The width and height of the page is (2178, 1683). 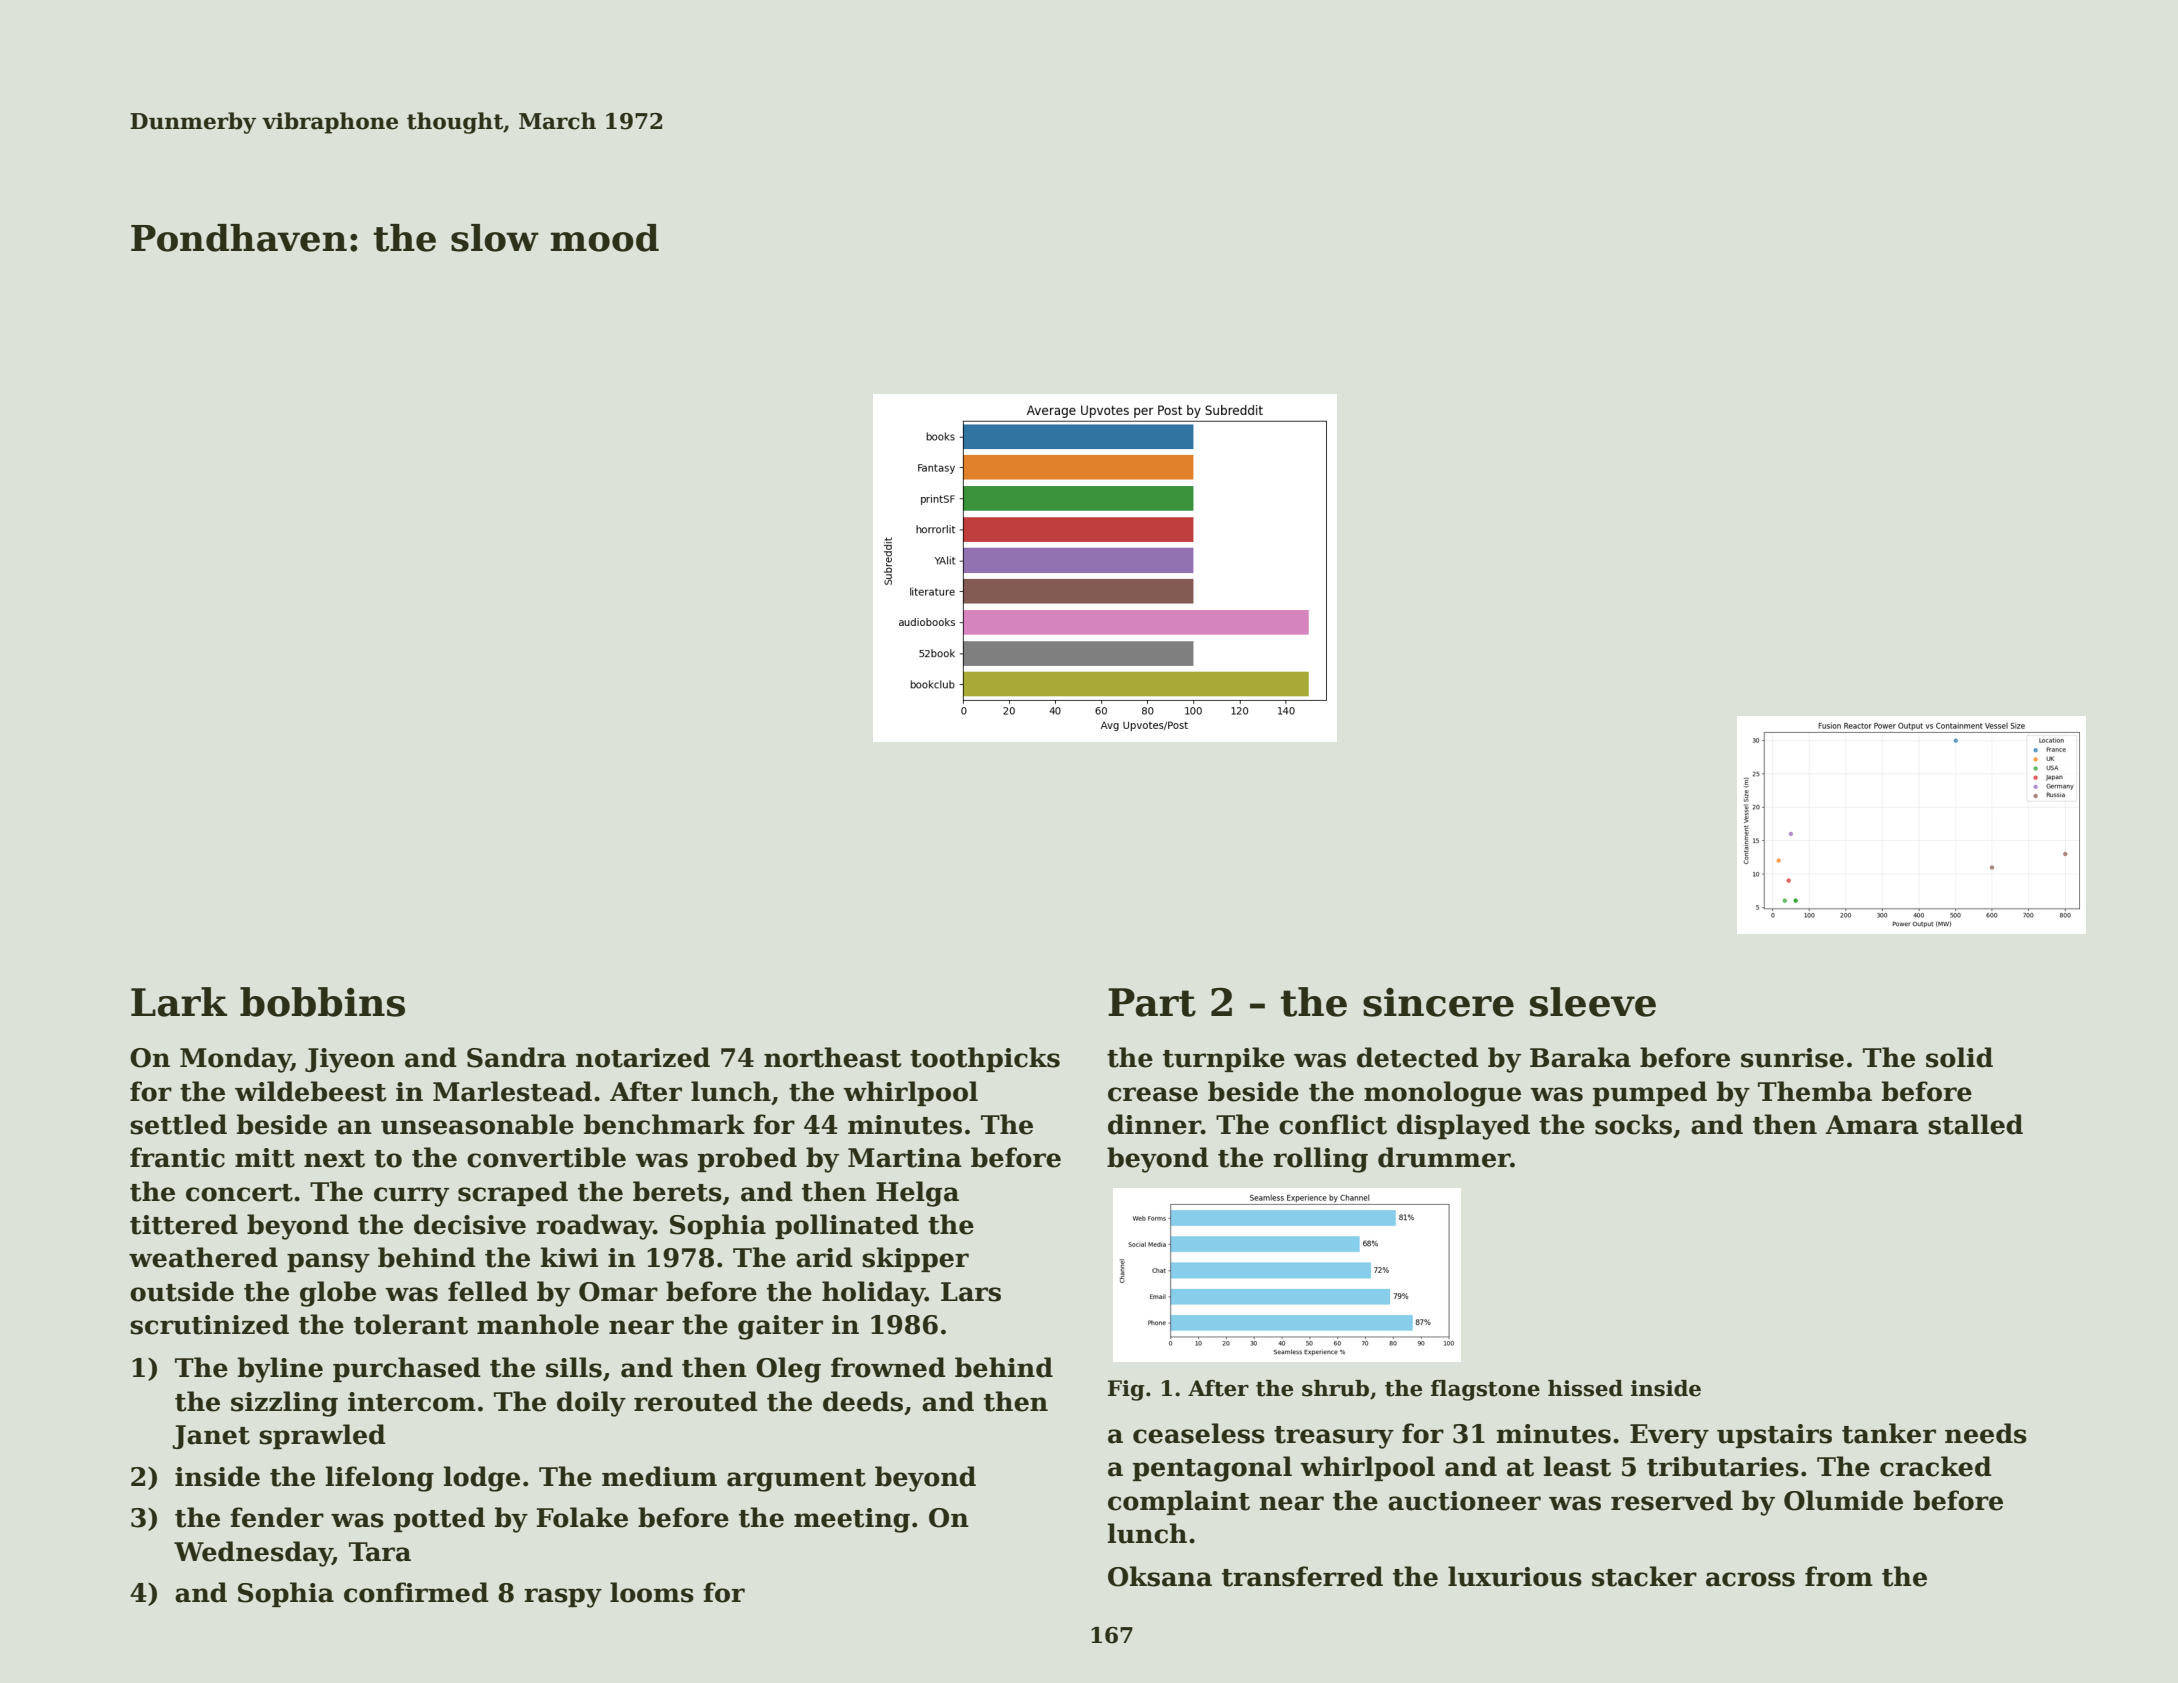 I want to click on Oksana, so click(x=1160, y=1576).
